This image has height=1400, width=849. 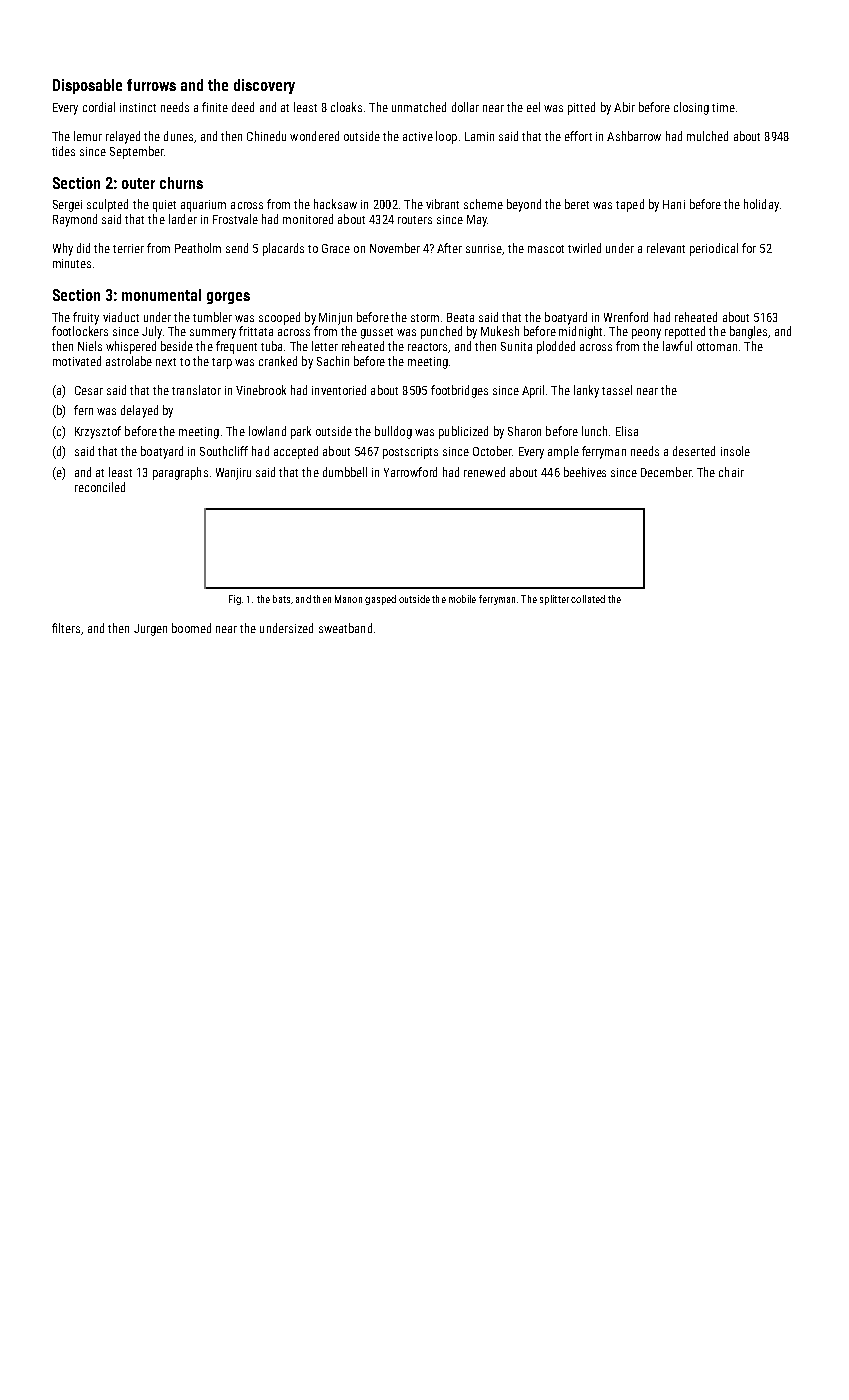 I want to click on effort, so click(x=578, y=136).
